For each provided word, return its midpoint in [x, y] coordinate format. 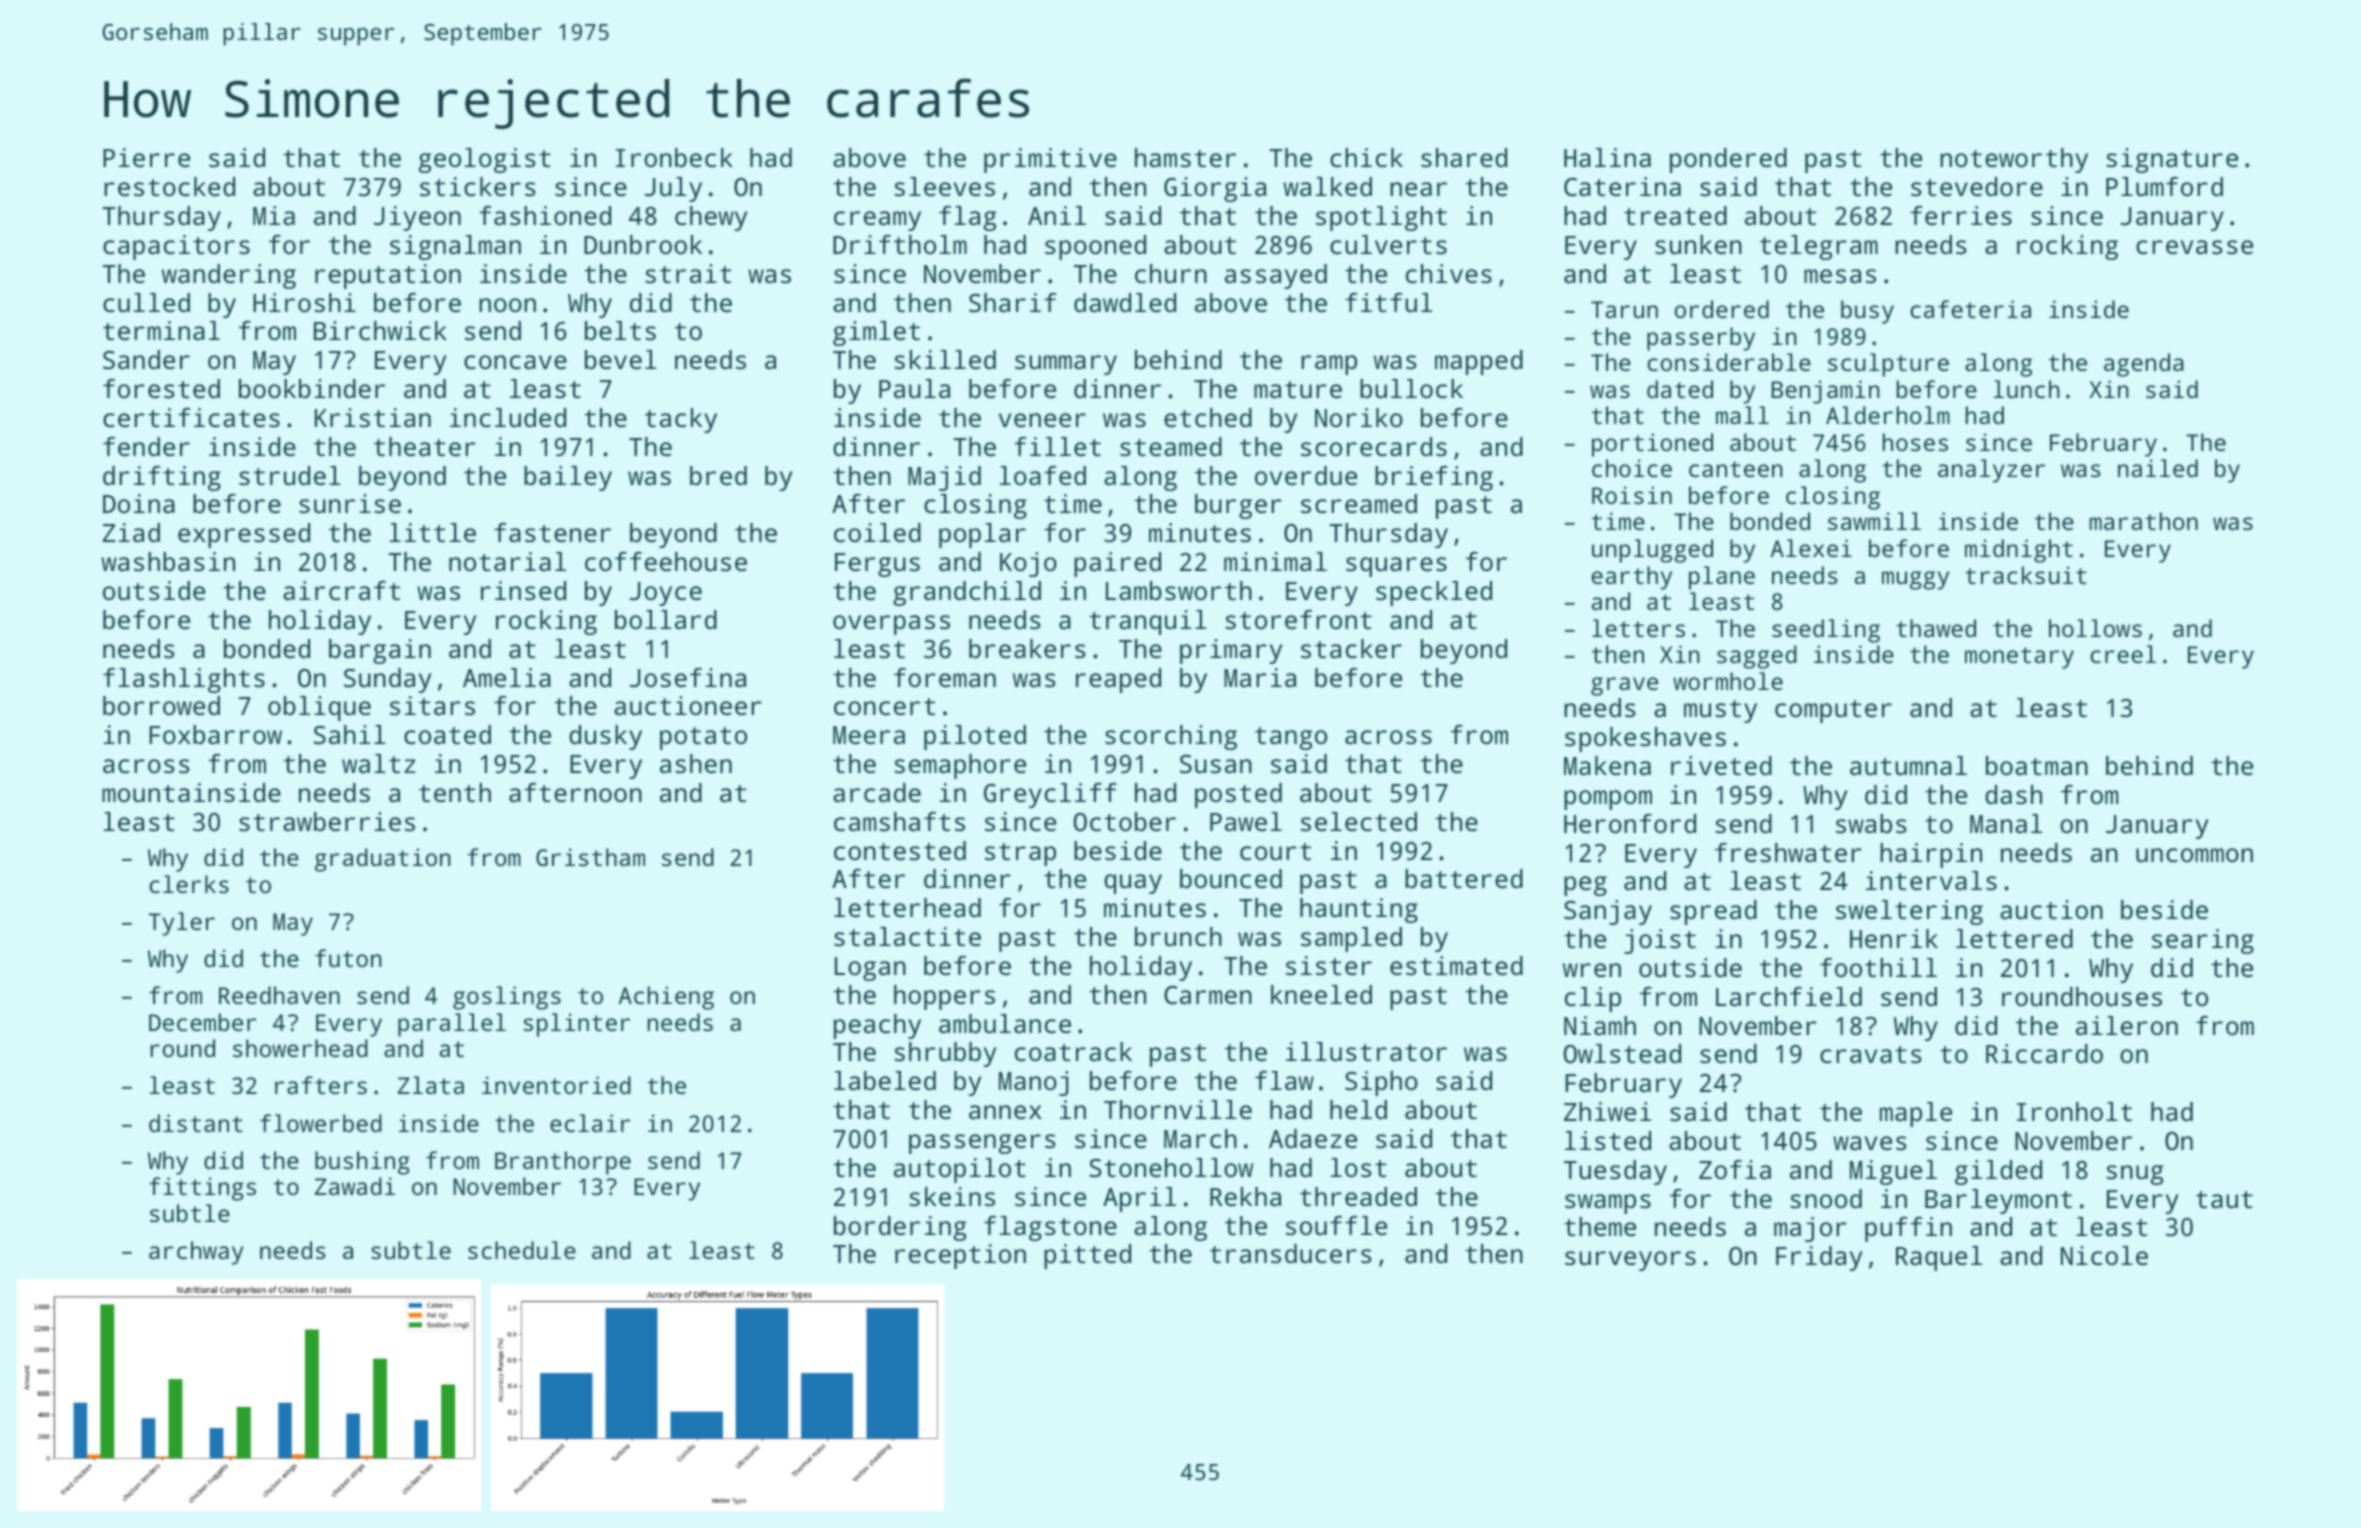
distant [196, 1123]
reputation [388, 276]
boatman [2037, 765]
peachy [877, 1026]
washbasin [168, 561]
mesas [1840, 276]
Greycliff [1050, 795]
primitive [1050, 160]
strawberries [327, 821]
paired [1117, 564]
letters [1638, 628]
